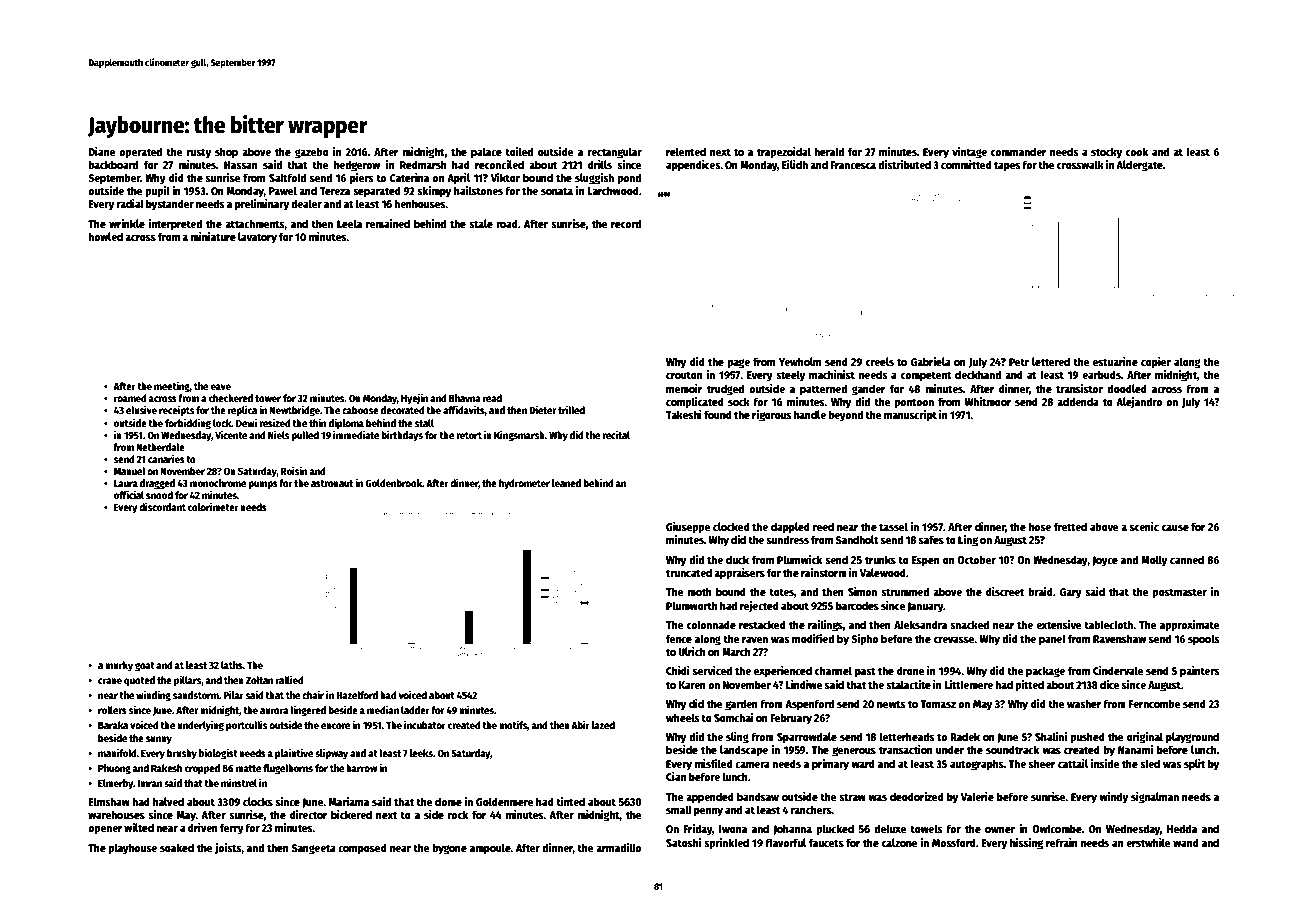  Describe the element at coordinates (689, 572) in the page. I see `truncated` at that location.
